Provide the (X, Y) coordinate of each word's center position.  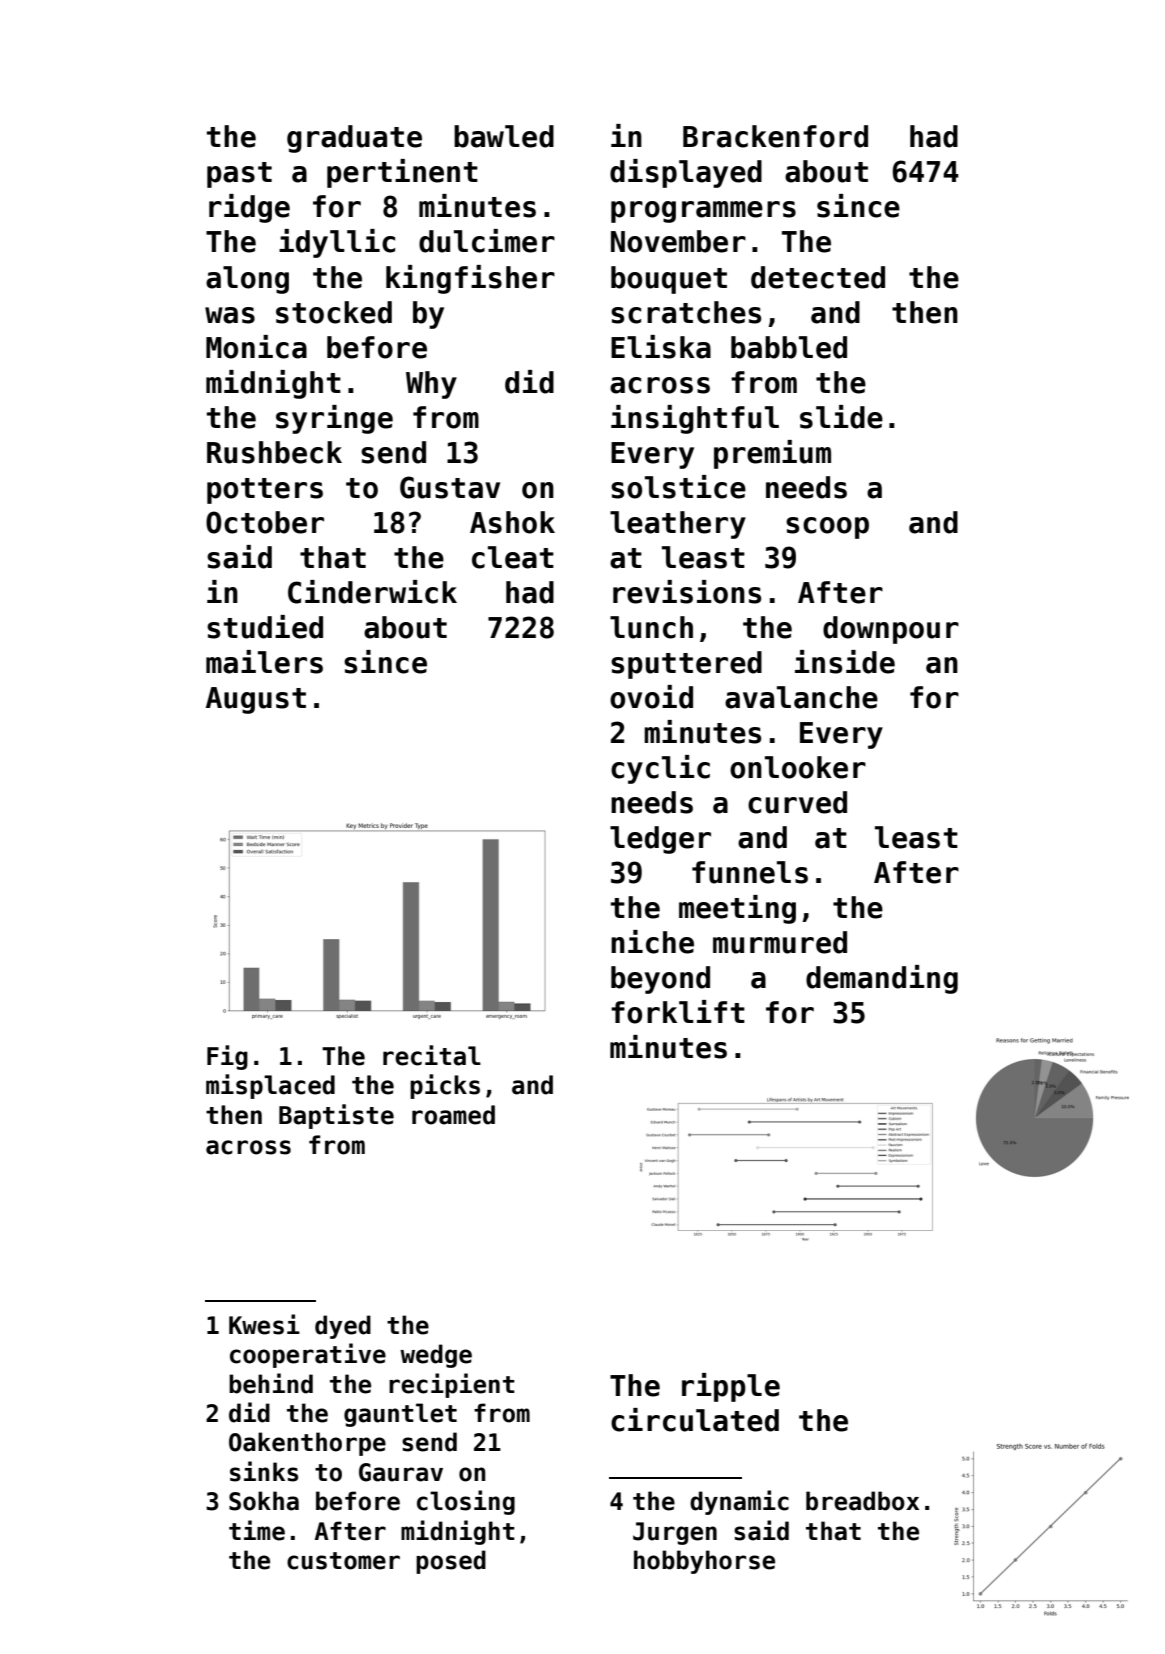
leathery (678, 525)
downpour (891, 630)
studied (265, 627)
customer (343, 1561)
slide (841, 417)
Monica (256, 347)
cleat (513, 557)
